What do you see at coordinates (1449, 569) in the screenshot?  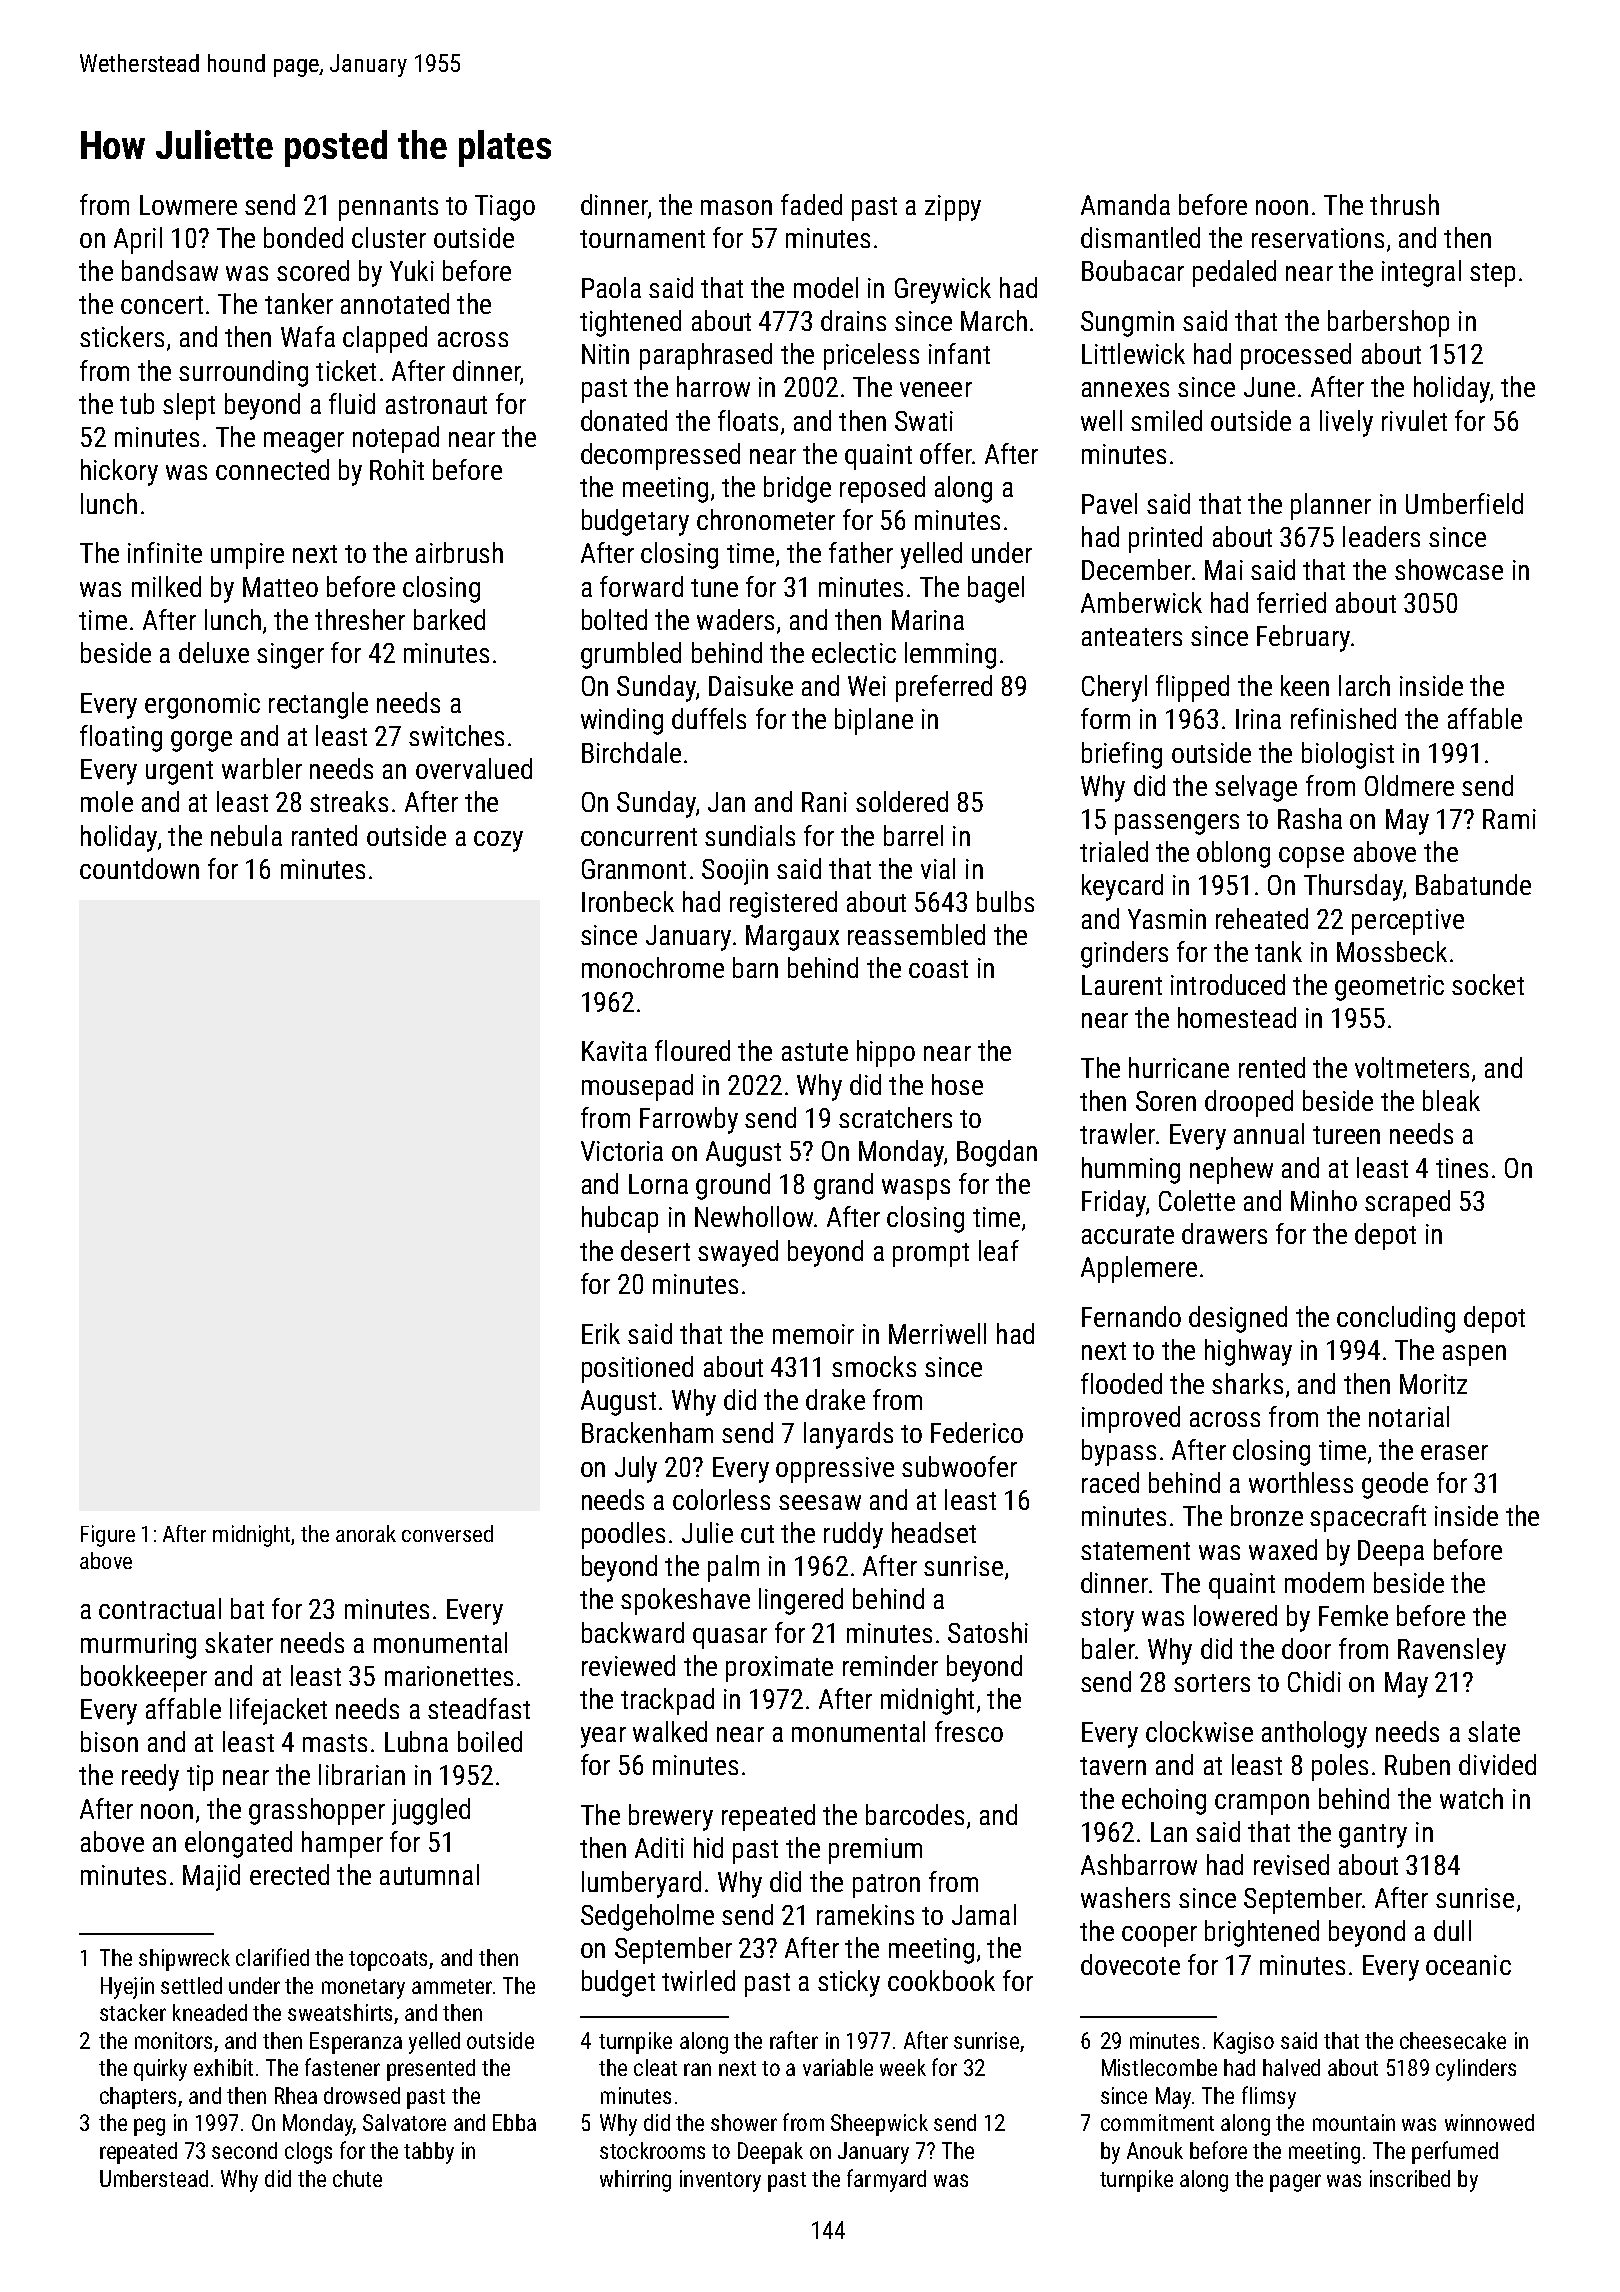 I see `showcase` at bounding box center [1449, 569].
